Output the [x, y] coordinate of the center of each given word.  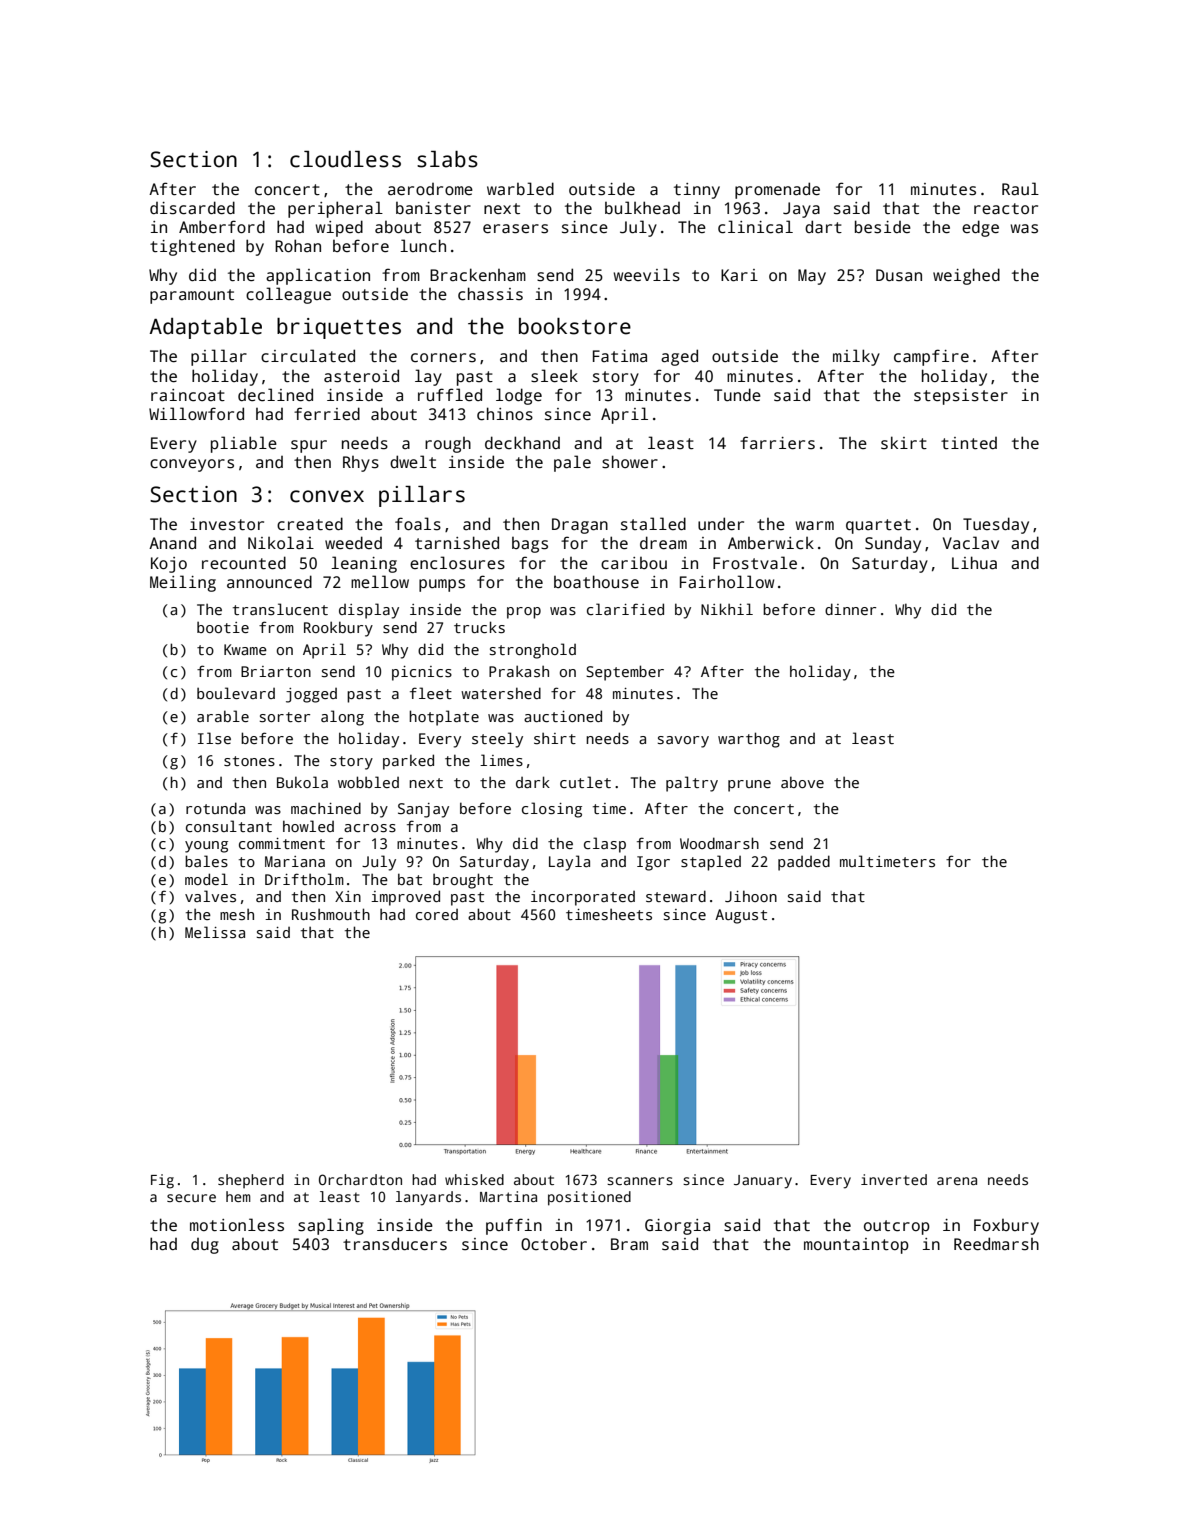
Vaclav [971, 543]
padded [804, 863]
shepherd [251, 1181]
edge [980, 228]
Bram [629, 1244]
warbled [520, 189]
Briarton [276, 671]
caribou [634, 563]
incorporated [583, 898]
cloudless [345, 159]
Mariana [295, 861]
